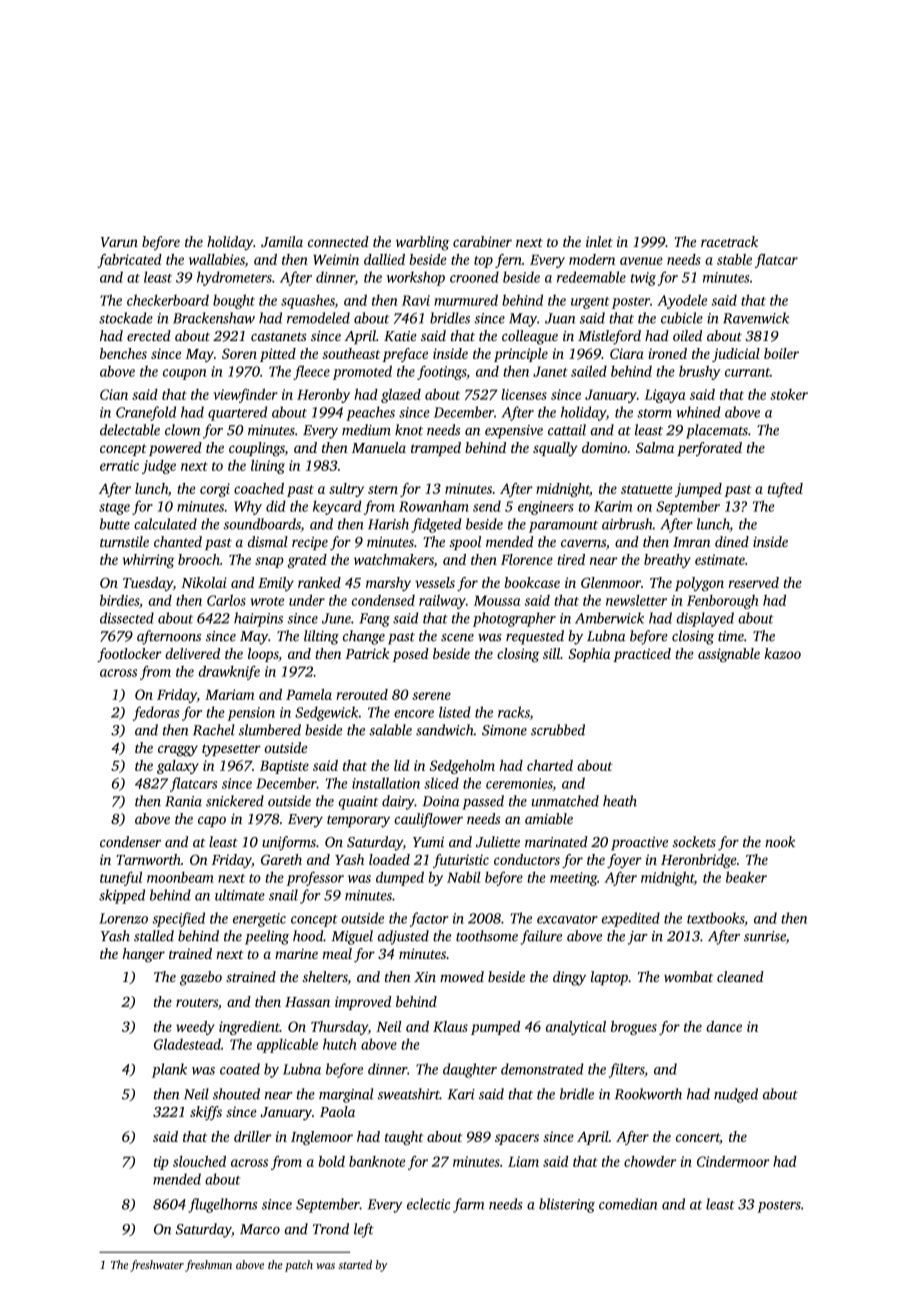 The image size is (908, 1316). Describe the element at coordinates (780, 841) in the screenshot. I see `nook` at that location.
